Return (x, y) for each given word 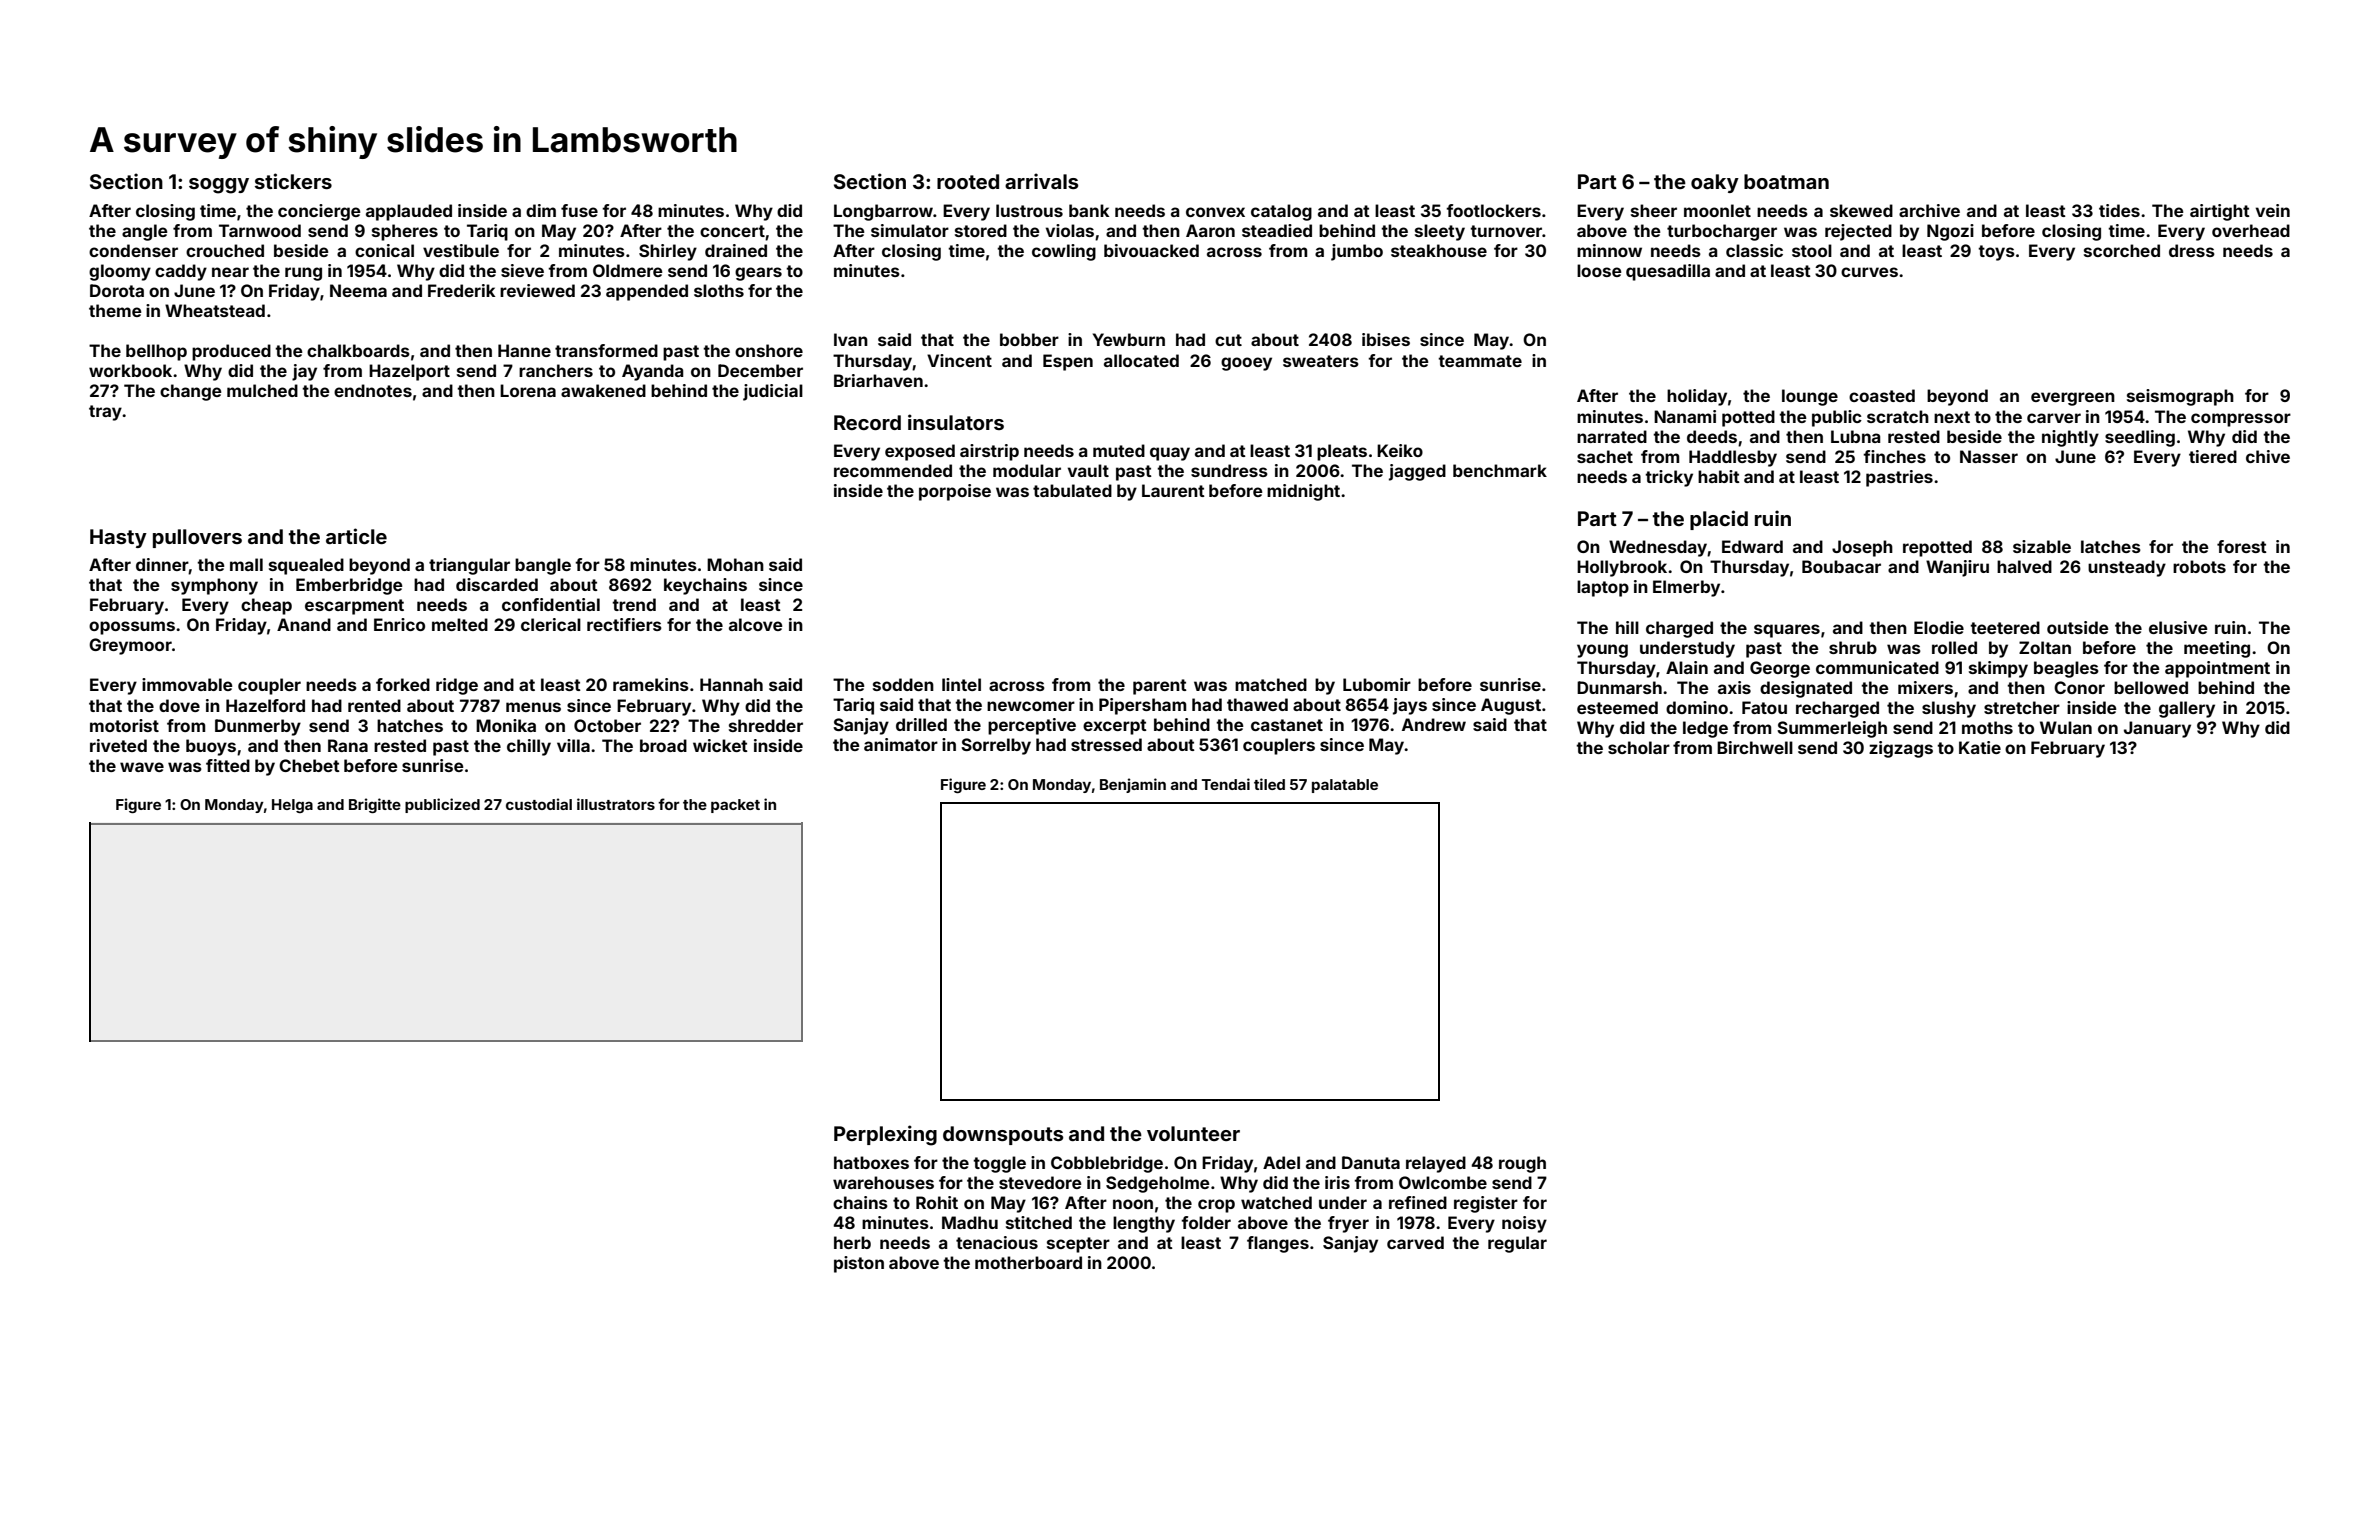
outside (2078, 627)
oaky (1715, 183)
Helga (292, 806)
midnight (1303, 492)
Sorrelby (996, 746)
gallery (2187, 709)
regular (1517, 1244)
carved (1415, 1242)
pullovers (197, 538)
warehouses (883, 1182)
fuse (579, 210)
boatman (1786, 181)
